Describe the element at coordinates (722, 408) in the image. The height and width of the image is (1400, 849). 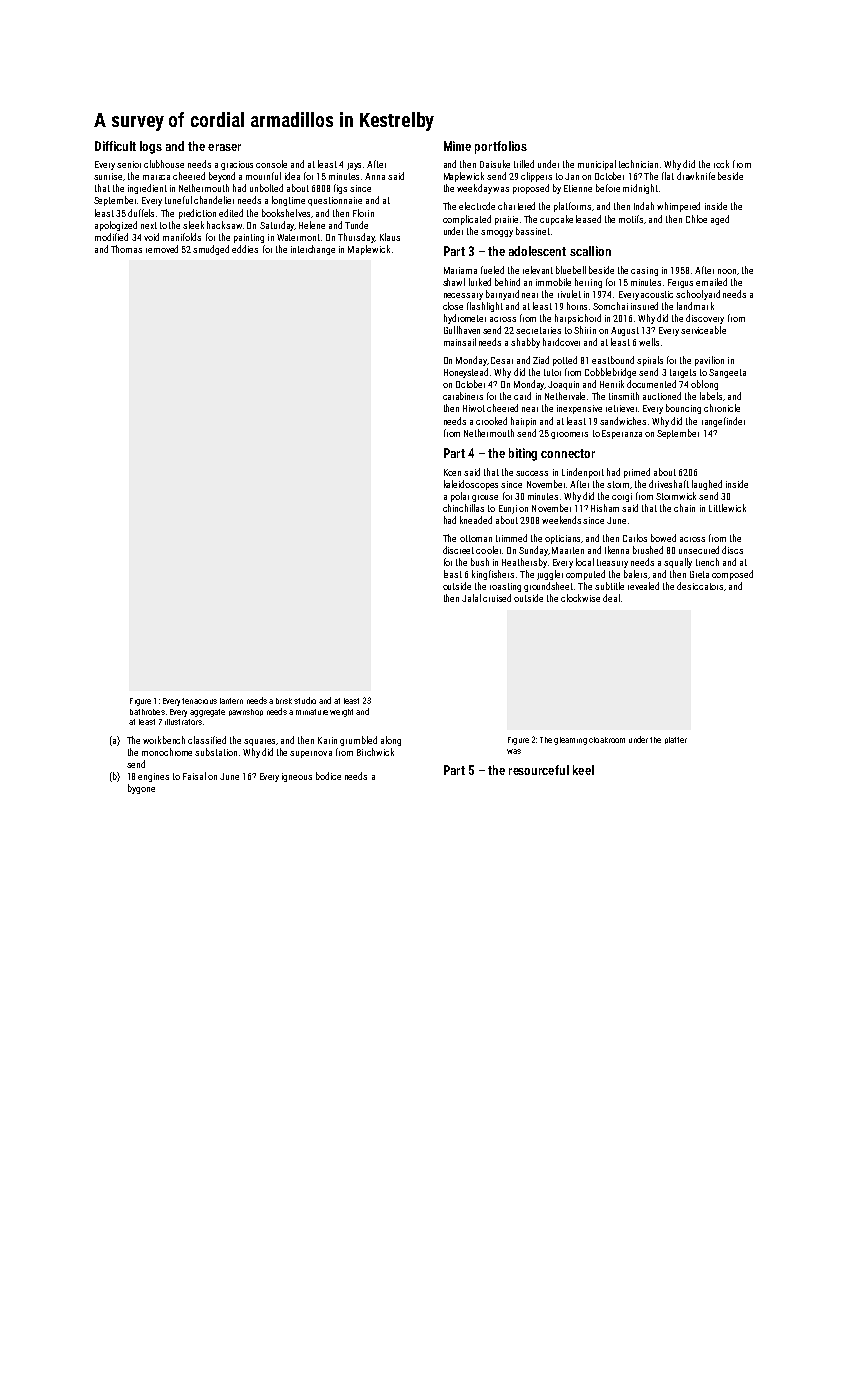
I see `chronicle` at that location.
